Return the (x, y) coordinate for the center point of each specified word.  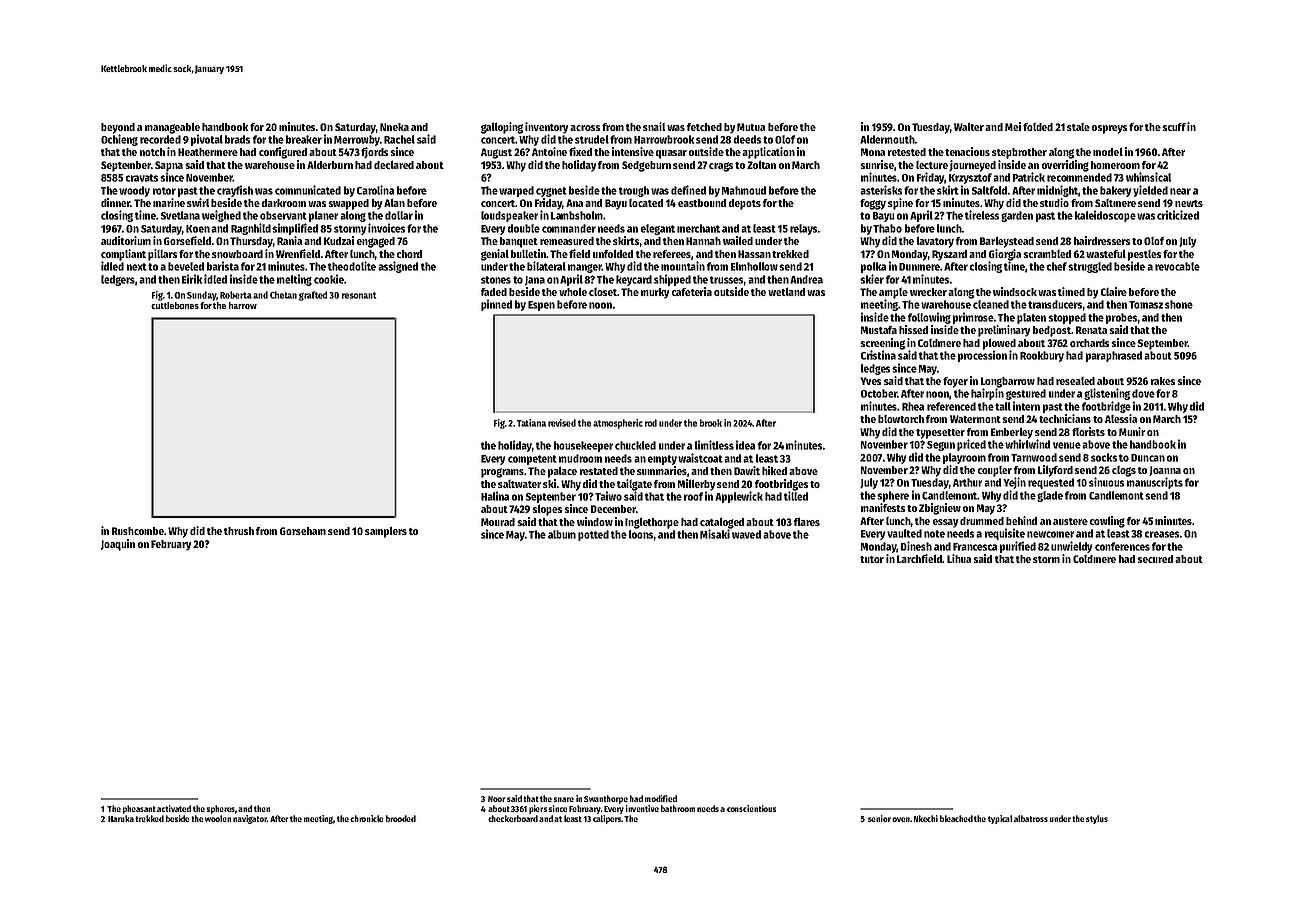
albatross (1031, 818)
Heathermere (208, 152)
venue (1067, 445)
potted (593, 535)
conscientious (751, 808)
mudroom (580, 458)
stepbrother (1019, 153)
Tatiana (531, 423)
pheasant (139, 809)
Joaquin (118, 545)
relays (803, 229)
